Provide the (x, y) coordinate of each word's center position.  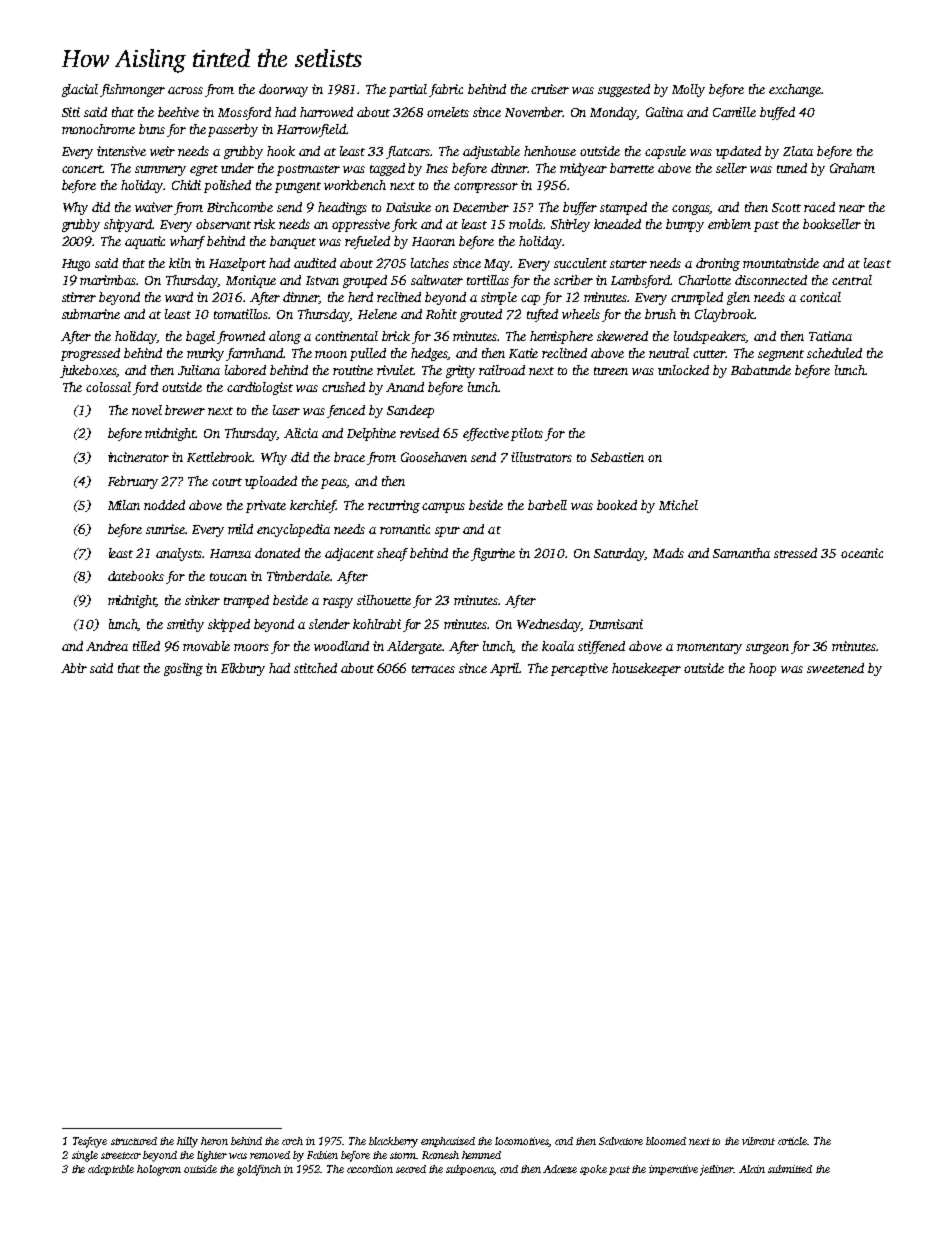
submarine (91, 314)
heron (214, 1141)
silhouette (384, 600)
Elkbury (243, 669)
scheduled (834, 353)
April (505, 669)
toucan (228, 577)
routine (353, 370)
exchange (795, 90)
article (792, 1141)
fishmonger (132, 90)
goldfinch (259, 1170)
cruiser (550, 89)
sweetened (835, 668)
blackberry (393, 1142)
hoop (762, 669)
